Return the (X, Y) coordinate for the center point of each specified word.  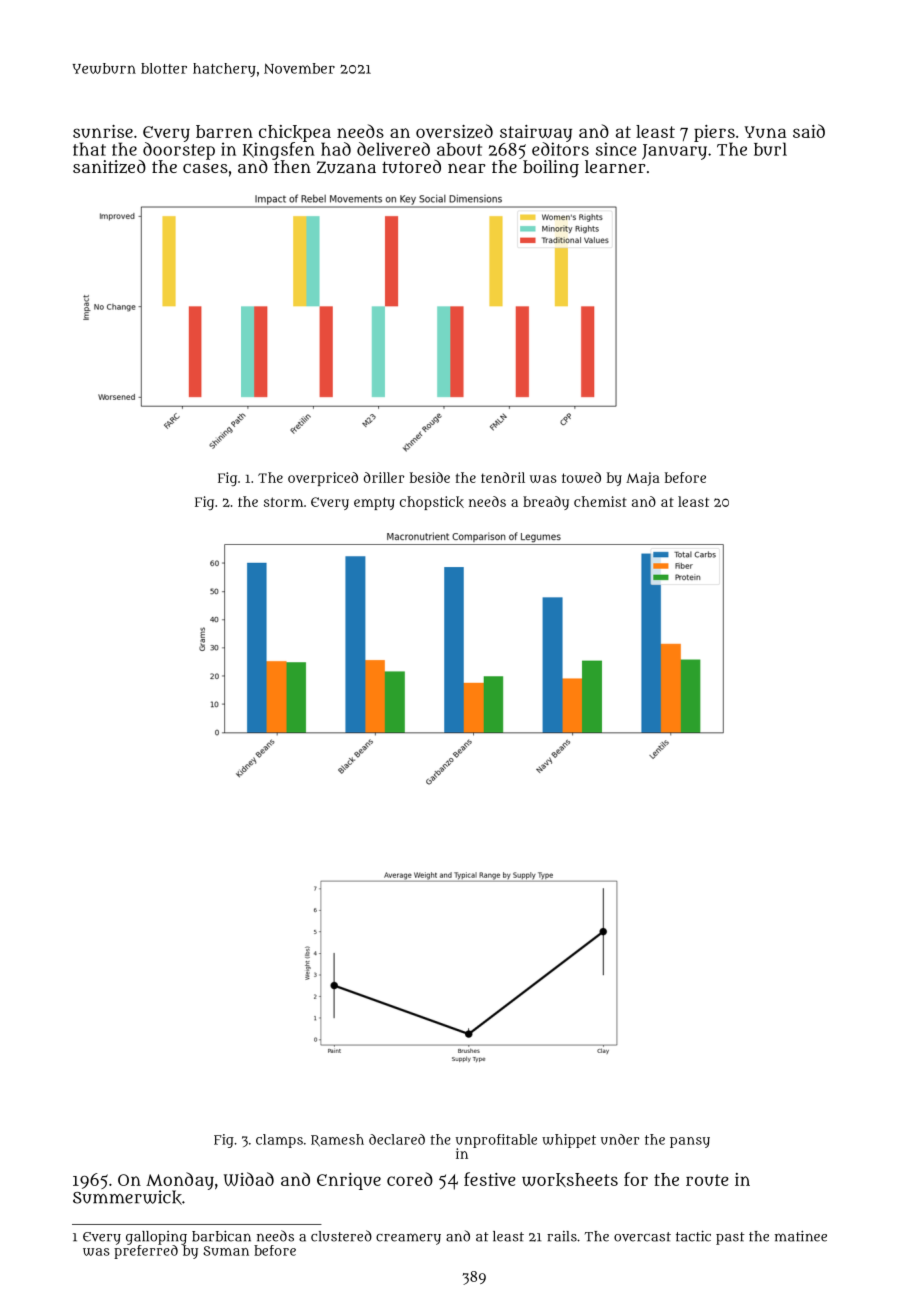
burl (770, 149)
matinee (801, 1236)
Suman (226, 1251)
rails (562, 1236)
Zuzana (346, 167)
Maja (643, 479)
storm (283, 502)
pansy (690, 1142)
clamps (279, 1141)
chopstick (432, 503)
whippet (569, 1141)
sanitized (109, 167)
